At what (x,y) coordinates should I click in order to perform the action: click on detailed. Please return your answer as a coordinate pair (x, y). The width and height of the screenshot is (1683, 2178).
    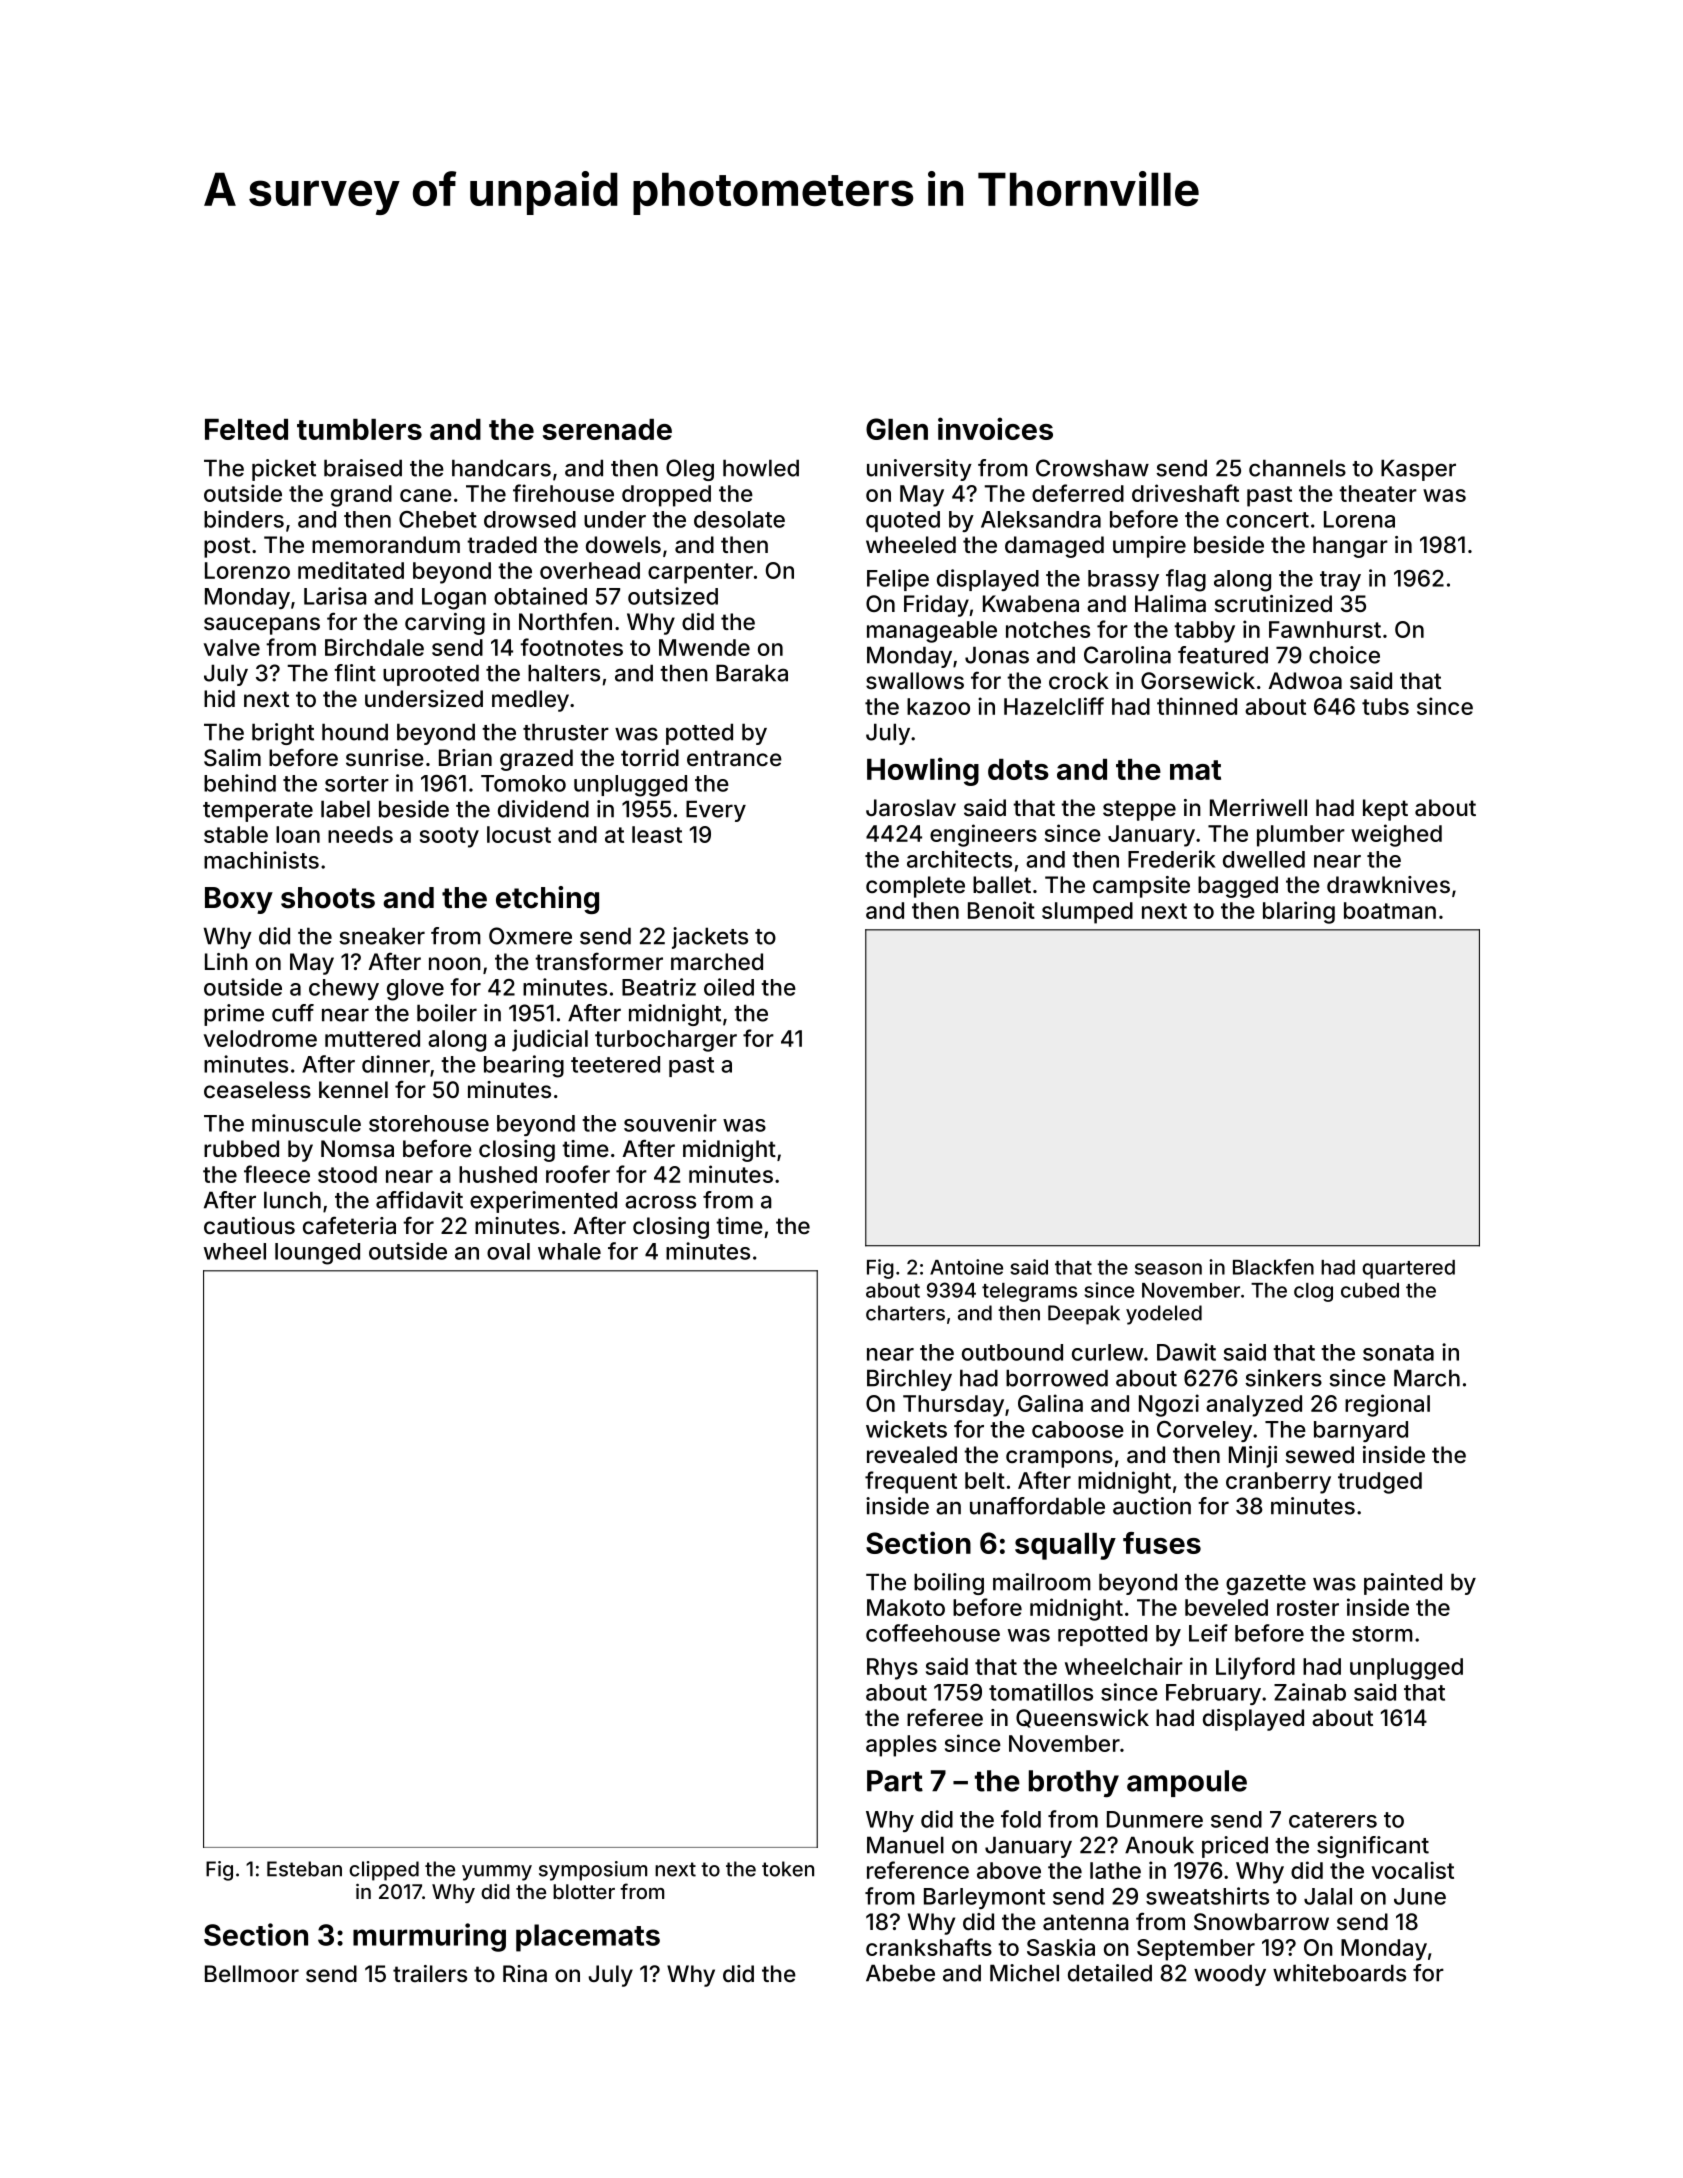
    Looking at the image, I should click on (1110, 1973).
